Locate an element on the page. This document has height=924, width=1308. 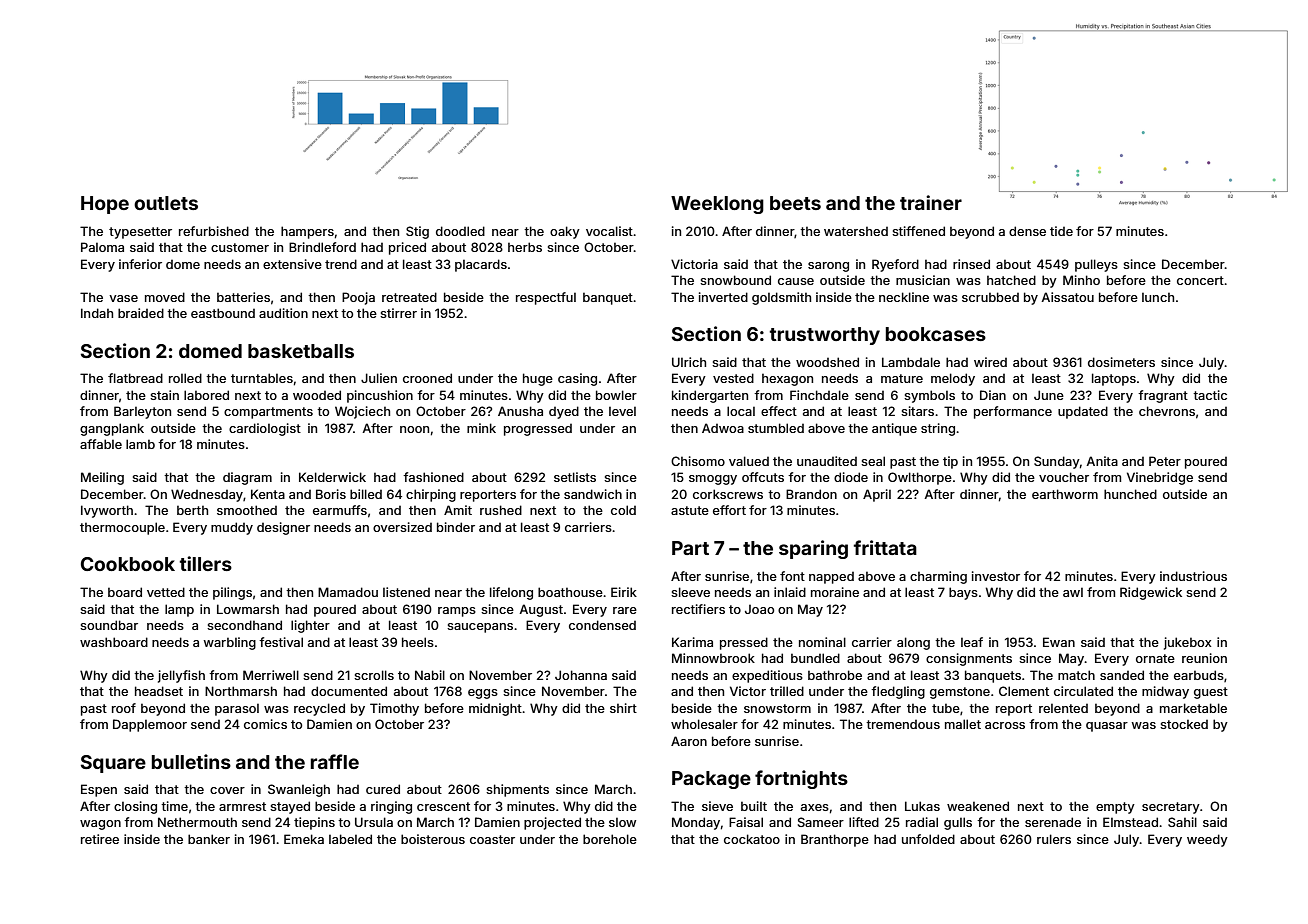
string is located at coordinates (938, 429).
